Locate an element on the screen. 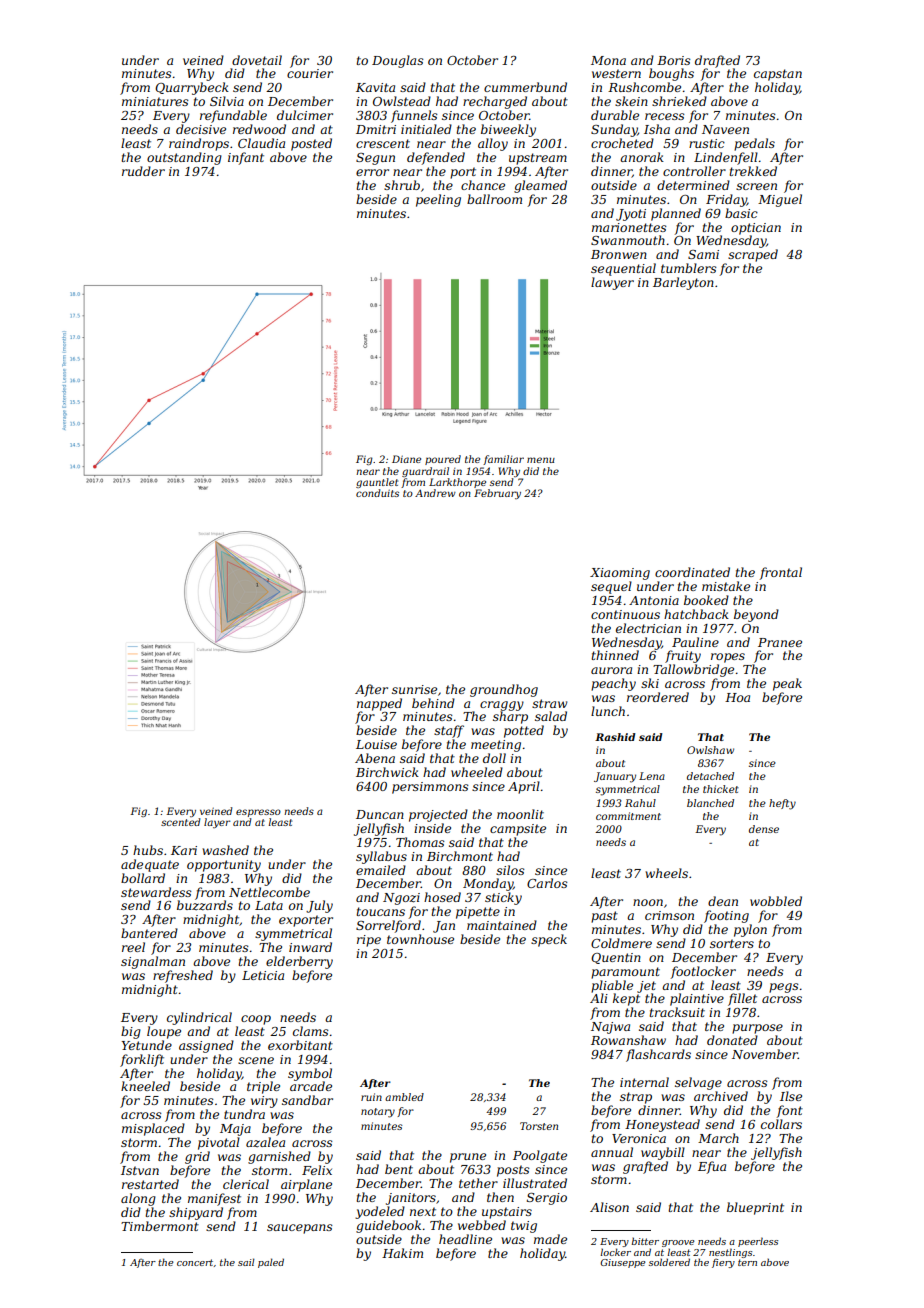 The image size is (924, 1308). twig is located at coordinates (524, 1227).
